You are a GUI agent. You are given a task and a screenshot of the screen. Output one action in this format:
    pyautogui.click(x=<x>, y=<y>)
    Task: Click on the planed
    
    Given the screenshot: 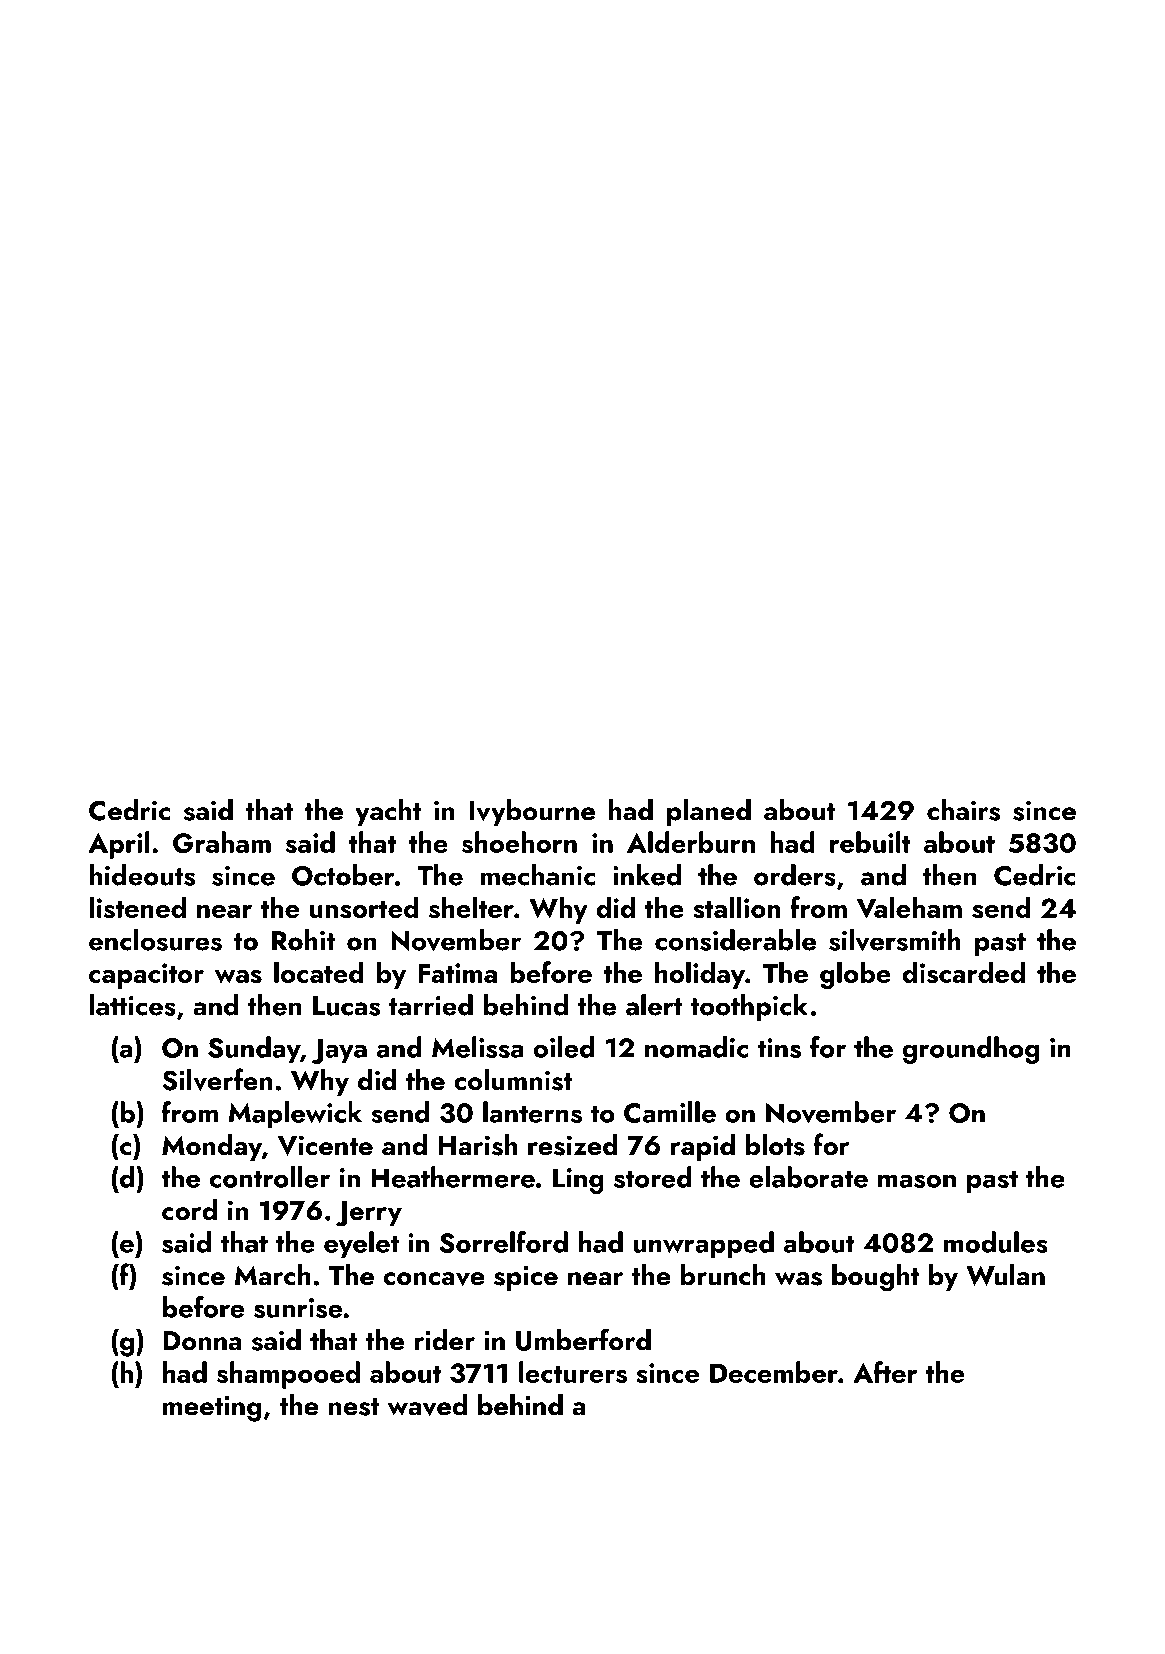 What is the action you would take?
    pyautogui.click(x=709, y=812)
